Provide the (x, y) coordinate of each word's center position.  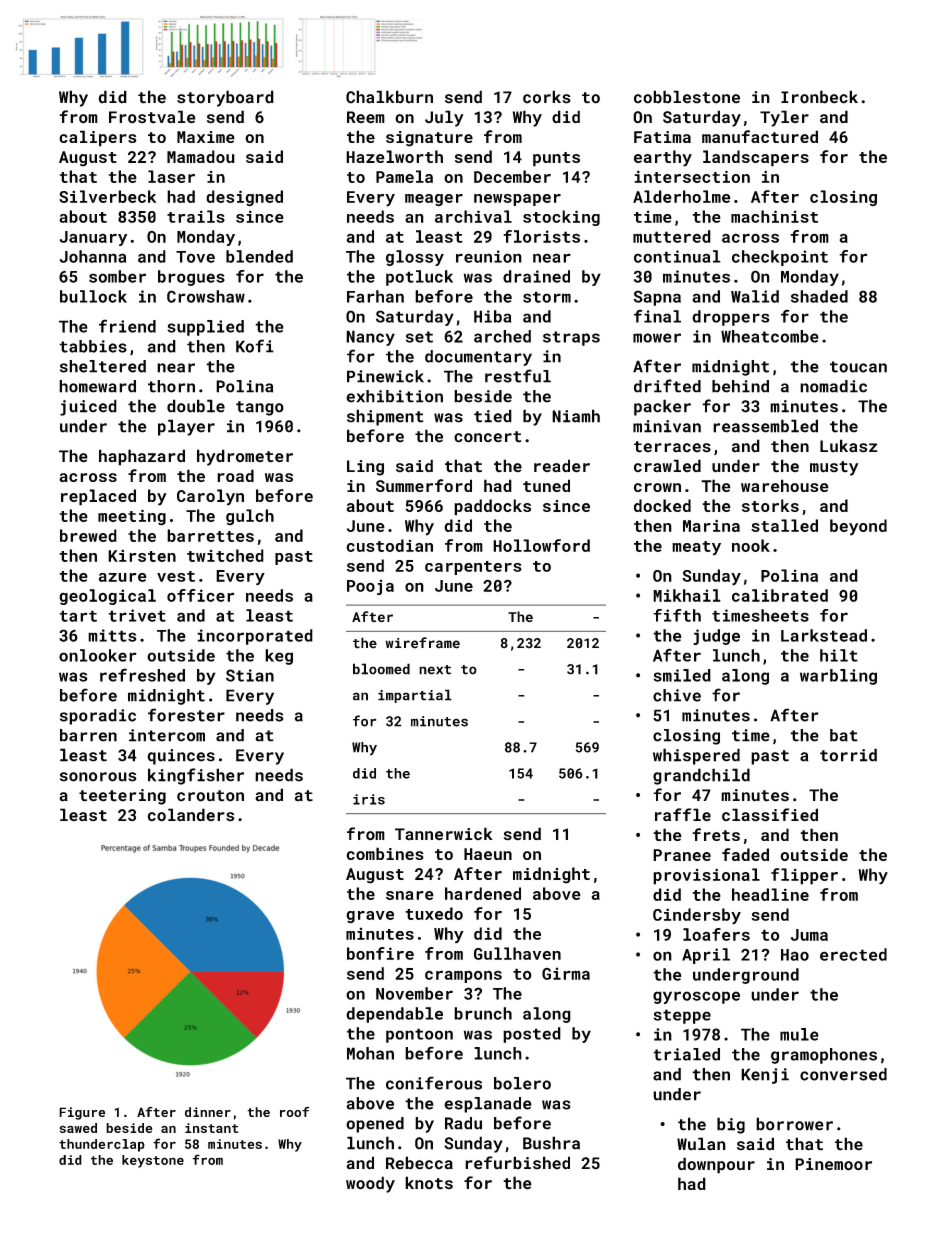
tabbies (93, 346)
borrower (794, 1124)
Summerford (424, 485)
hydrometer (245, 457)
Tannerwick (444, 834)
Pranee (682, 855)
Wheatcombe (770, 336)
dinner (208, 1112)
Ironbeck (819, 97)
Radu (463, 1123)
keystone (153, 1161)
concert (487, 437)
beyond (858, 527)
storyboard (225, 98)
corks (547, 97)
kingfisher (196, 776)
